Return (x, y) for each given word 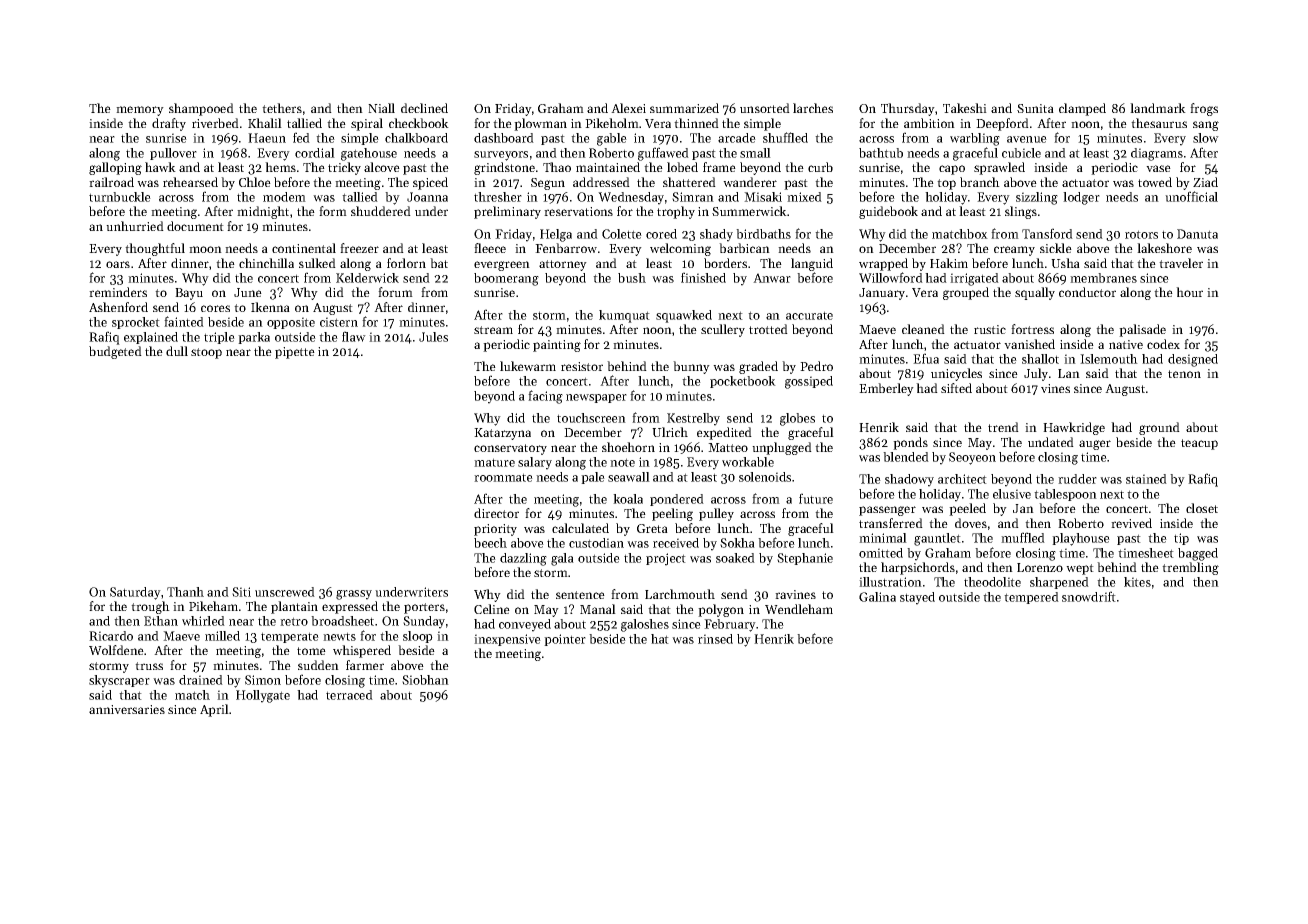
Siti (241, 592)
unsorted (765, 108)
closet (1202, 508)
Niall (381, 108)
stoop (206, 353)
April (214, 710)
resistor (582, 366)
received (676, 543)
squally (1035, 293)
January (882, 294)
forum (395, 292)
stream (493, 330)
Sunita (1035, 108)
